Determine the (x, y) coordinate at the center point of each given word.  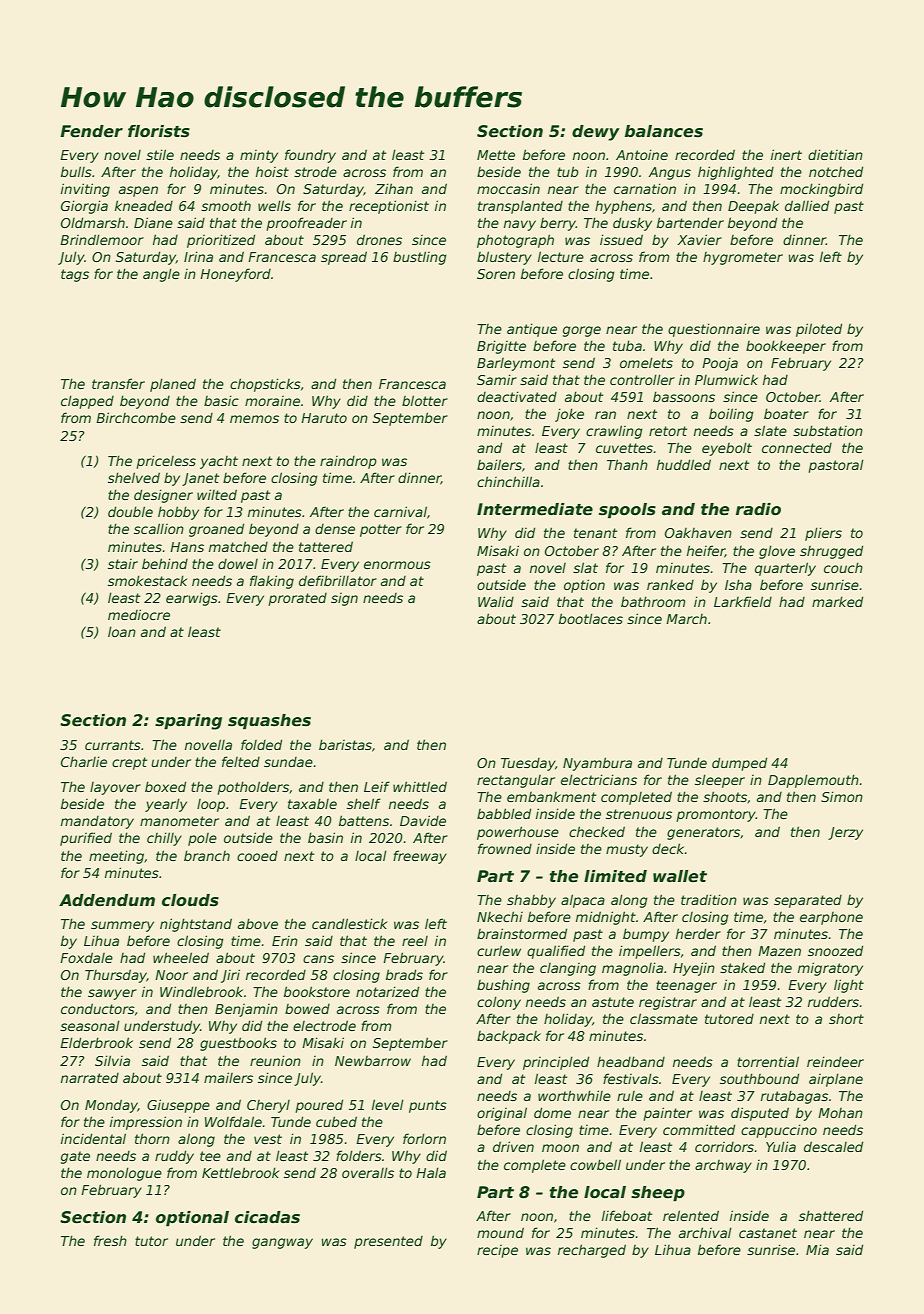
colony (499, 1003)
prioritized (221, 241)
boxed (165, 786)
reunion (275, 1060)
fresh (110, 1240)
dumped (739, 764)
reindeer (835, 1061)
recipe (497, 1251)
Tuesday (528, 764)
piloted (819, 330)
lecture (561, 256)
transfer (118, 383)
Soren (496, 274)
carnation (645, 188)
